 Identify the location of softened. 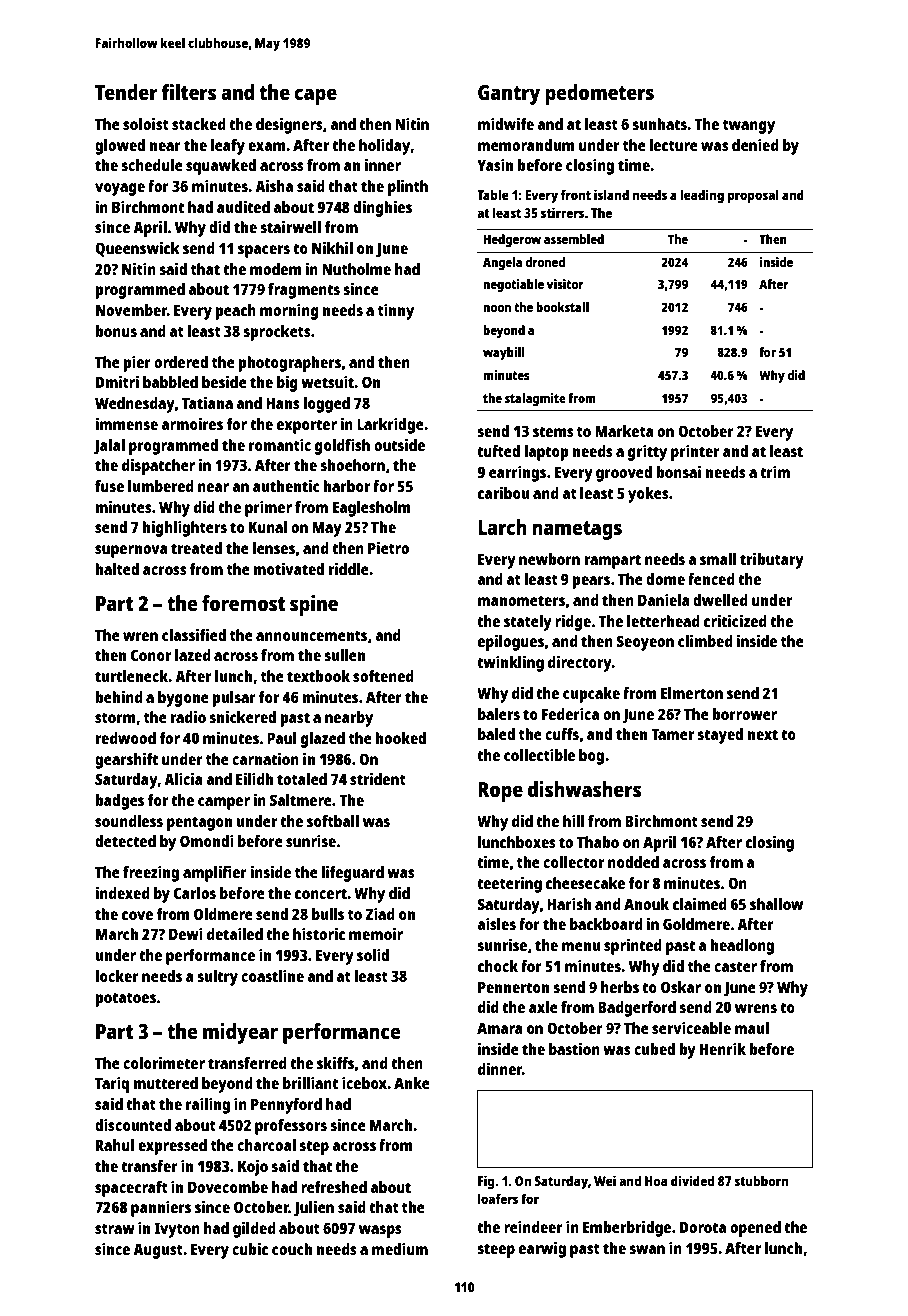
(383, 676).
